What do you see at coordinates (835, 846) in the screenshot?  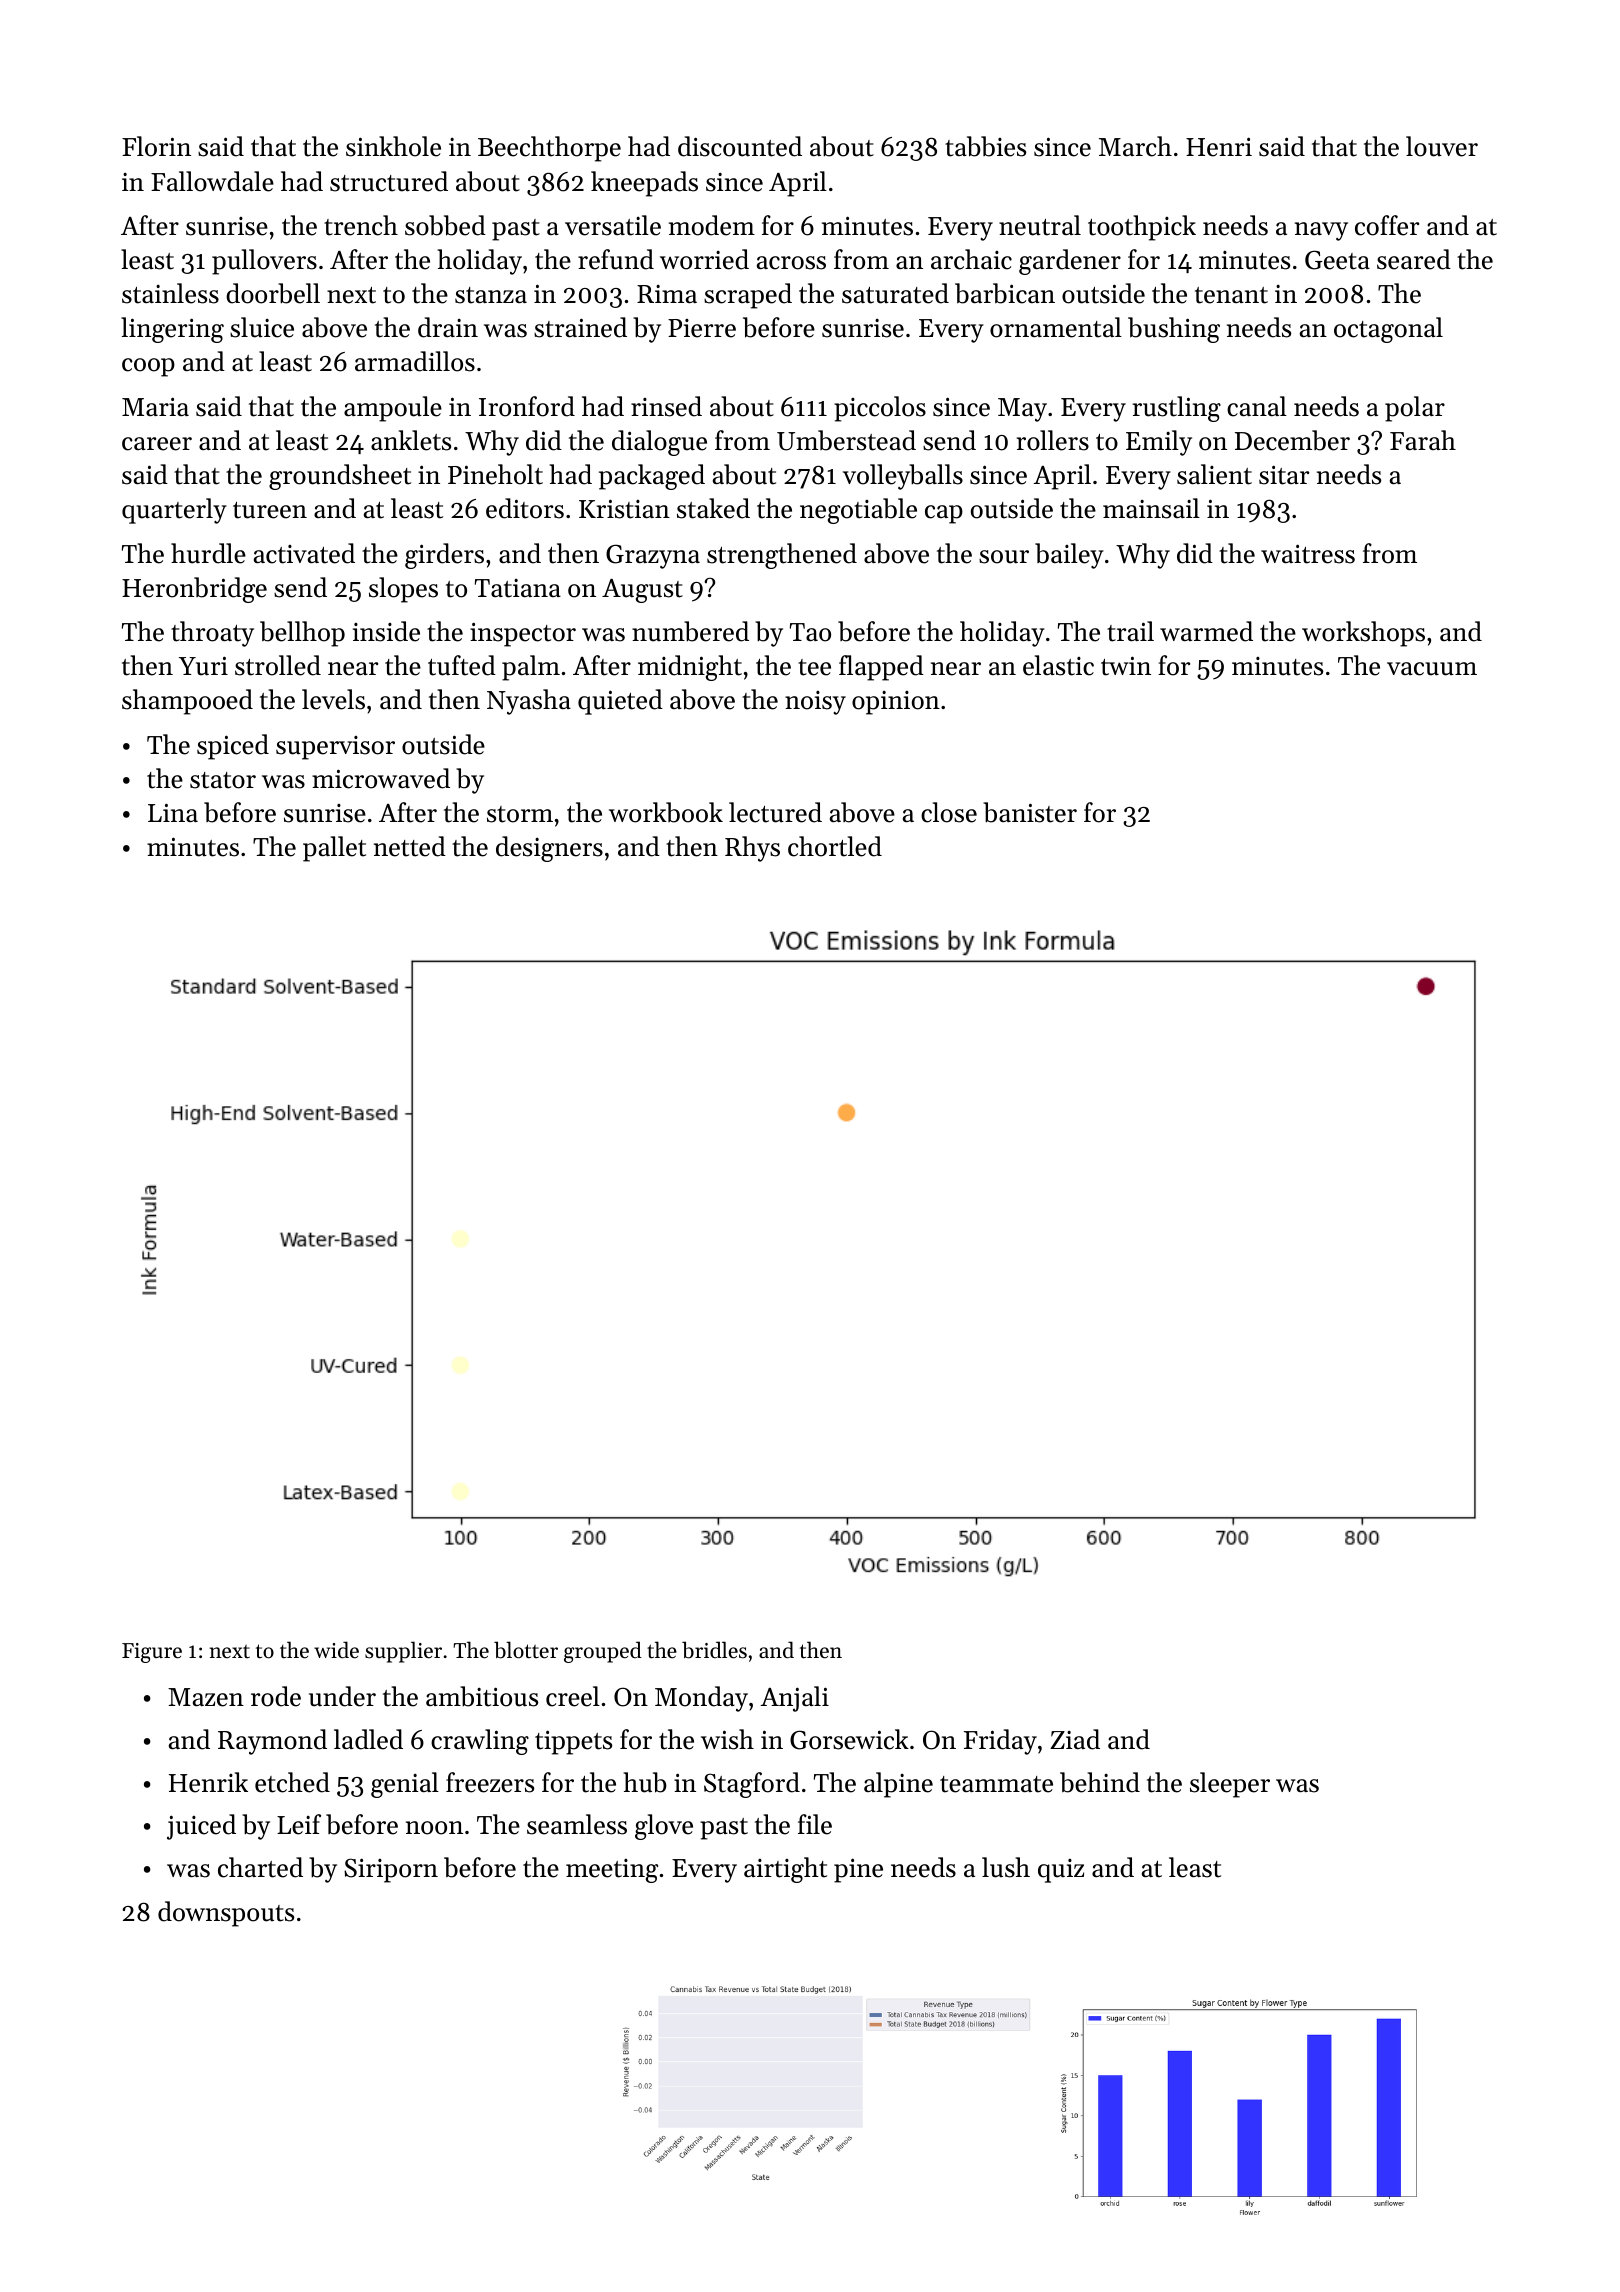 I see `chortled` at bounding box center [835, 846].
